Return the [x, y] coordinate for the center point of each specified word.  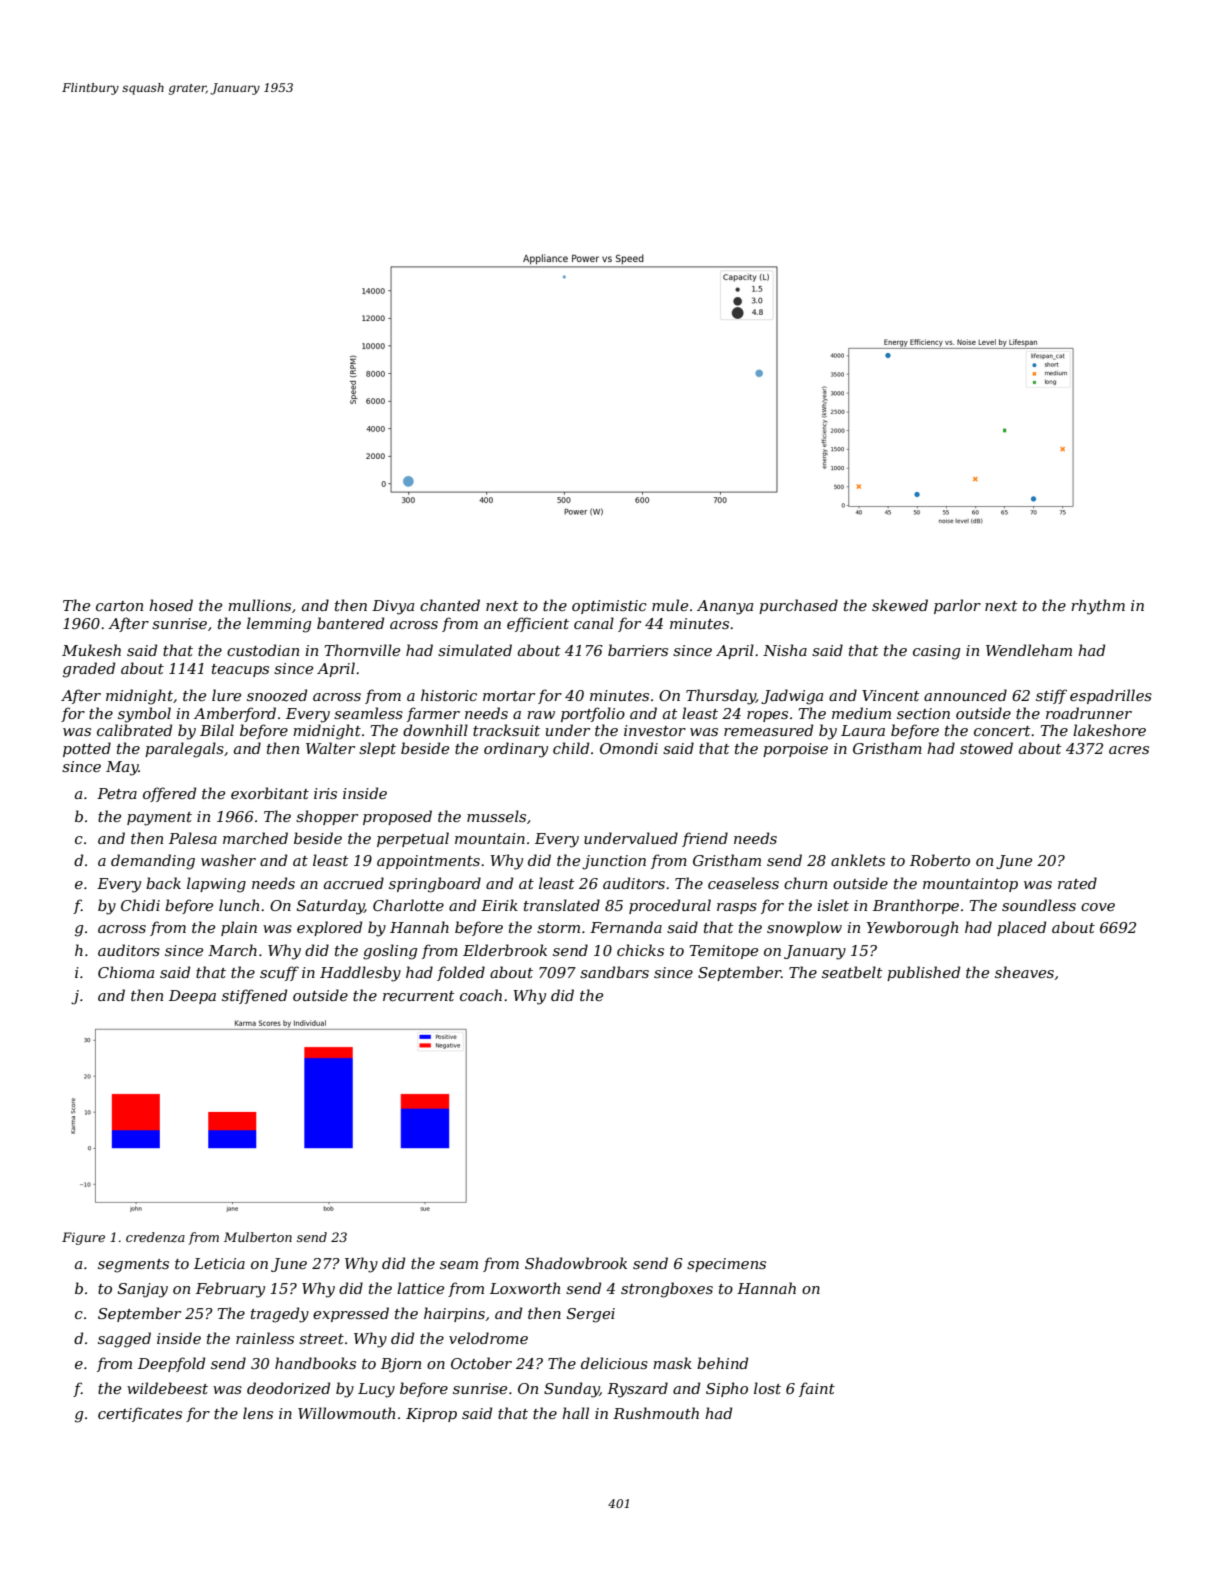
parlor [957, 606]
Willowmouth [346, 1413]
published [923, 973]
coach [481, 995]
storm [558, 928]
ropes [767, 716]
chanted [450, 605]
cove [1098, 907]
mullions [259, 605]
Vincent [891, 695]
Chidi [140, 905]
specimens [726, 1265]
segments [133, 1266]
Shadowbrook [576, 1263]
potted [87, 749]
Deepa [192, 997]
